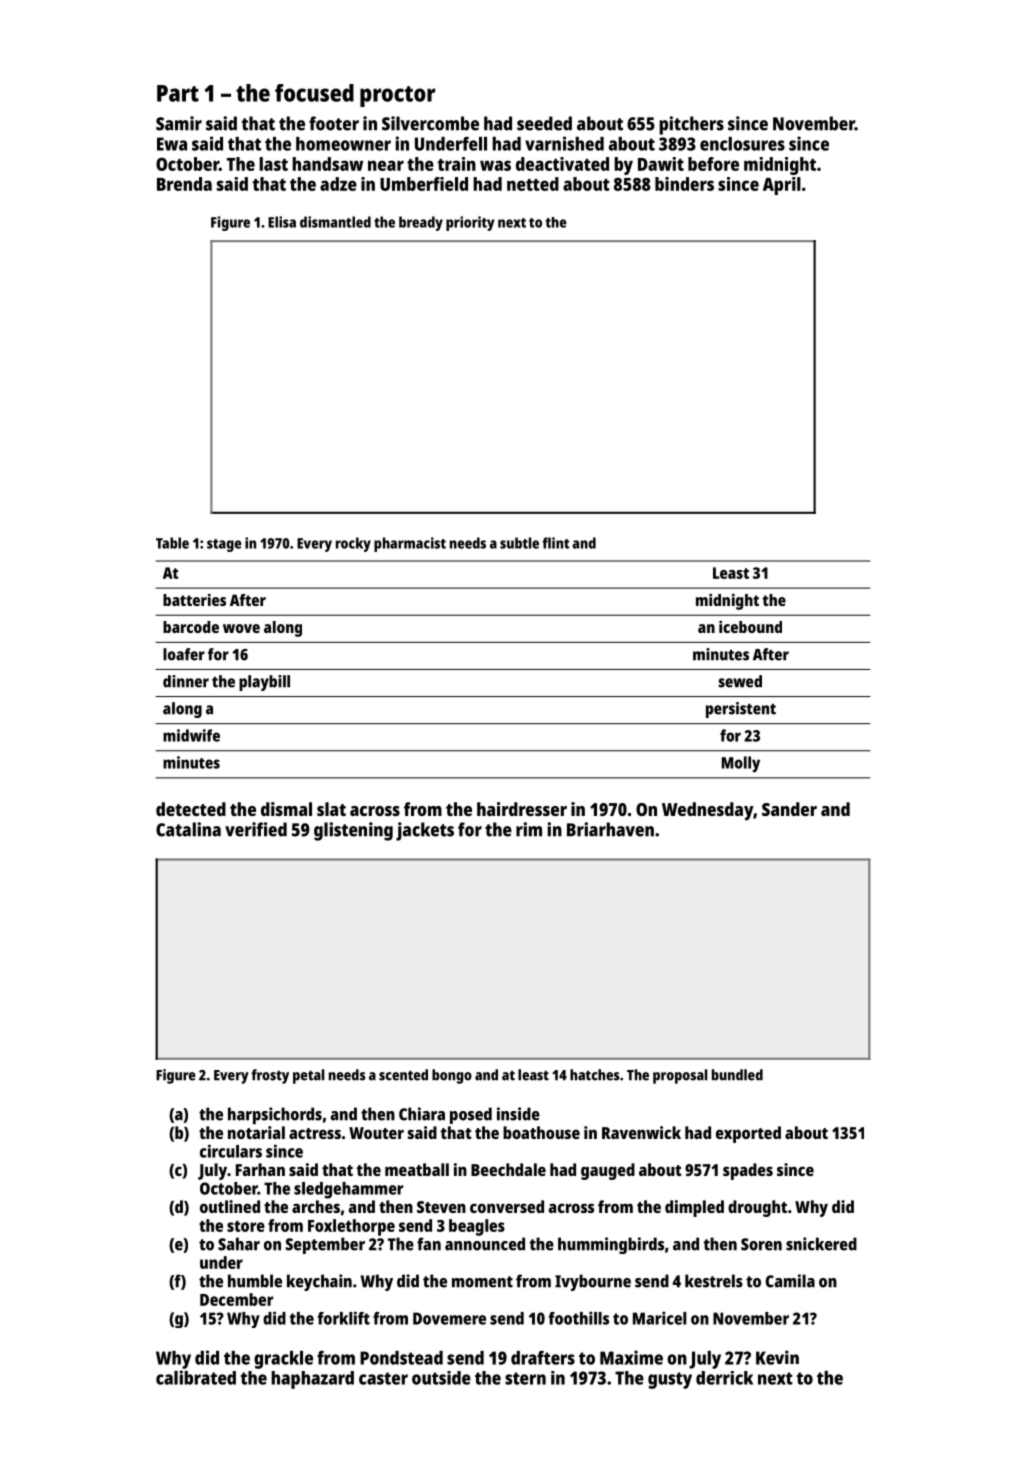 The image size is (1026, 1458). Describe the element at coordinates (790, 1281) in the page. I see `Camila` at that location.
